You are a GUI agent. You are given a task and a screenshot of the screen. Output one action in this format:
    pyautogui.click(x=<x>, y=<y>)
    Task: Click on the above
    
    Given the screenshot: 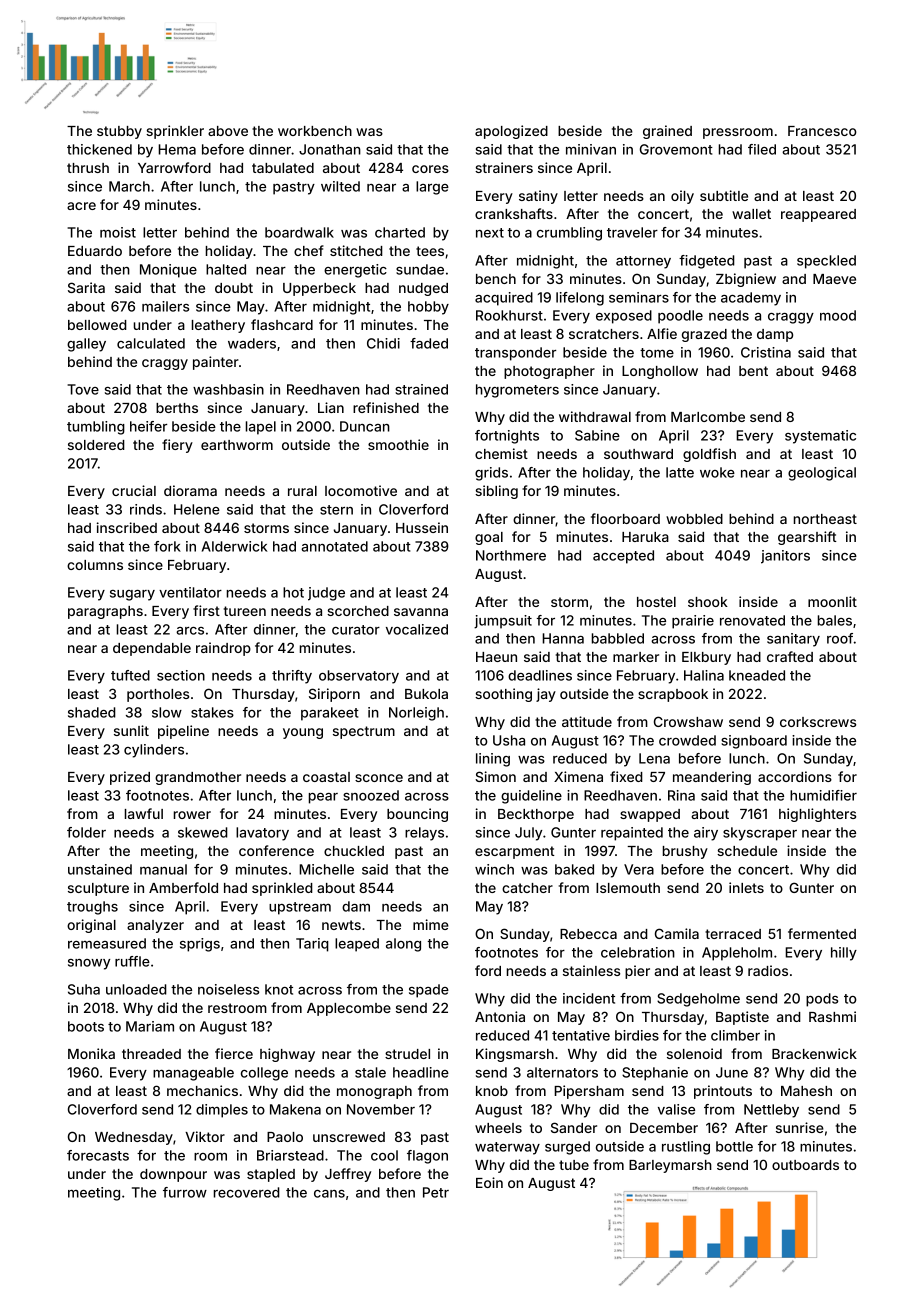 What is the action you would take?
    pyautogui.click(x=228, y=131)
